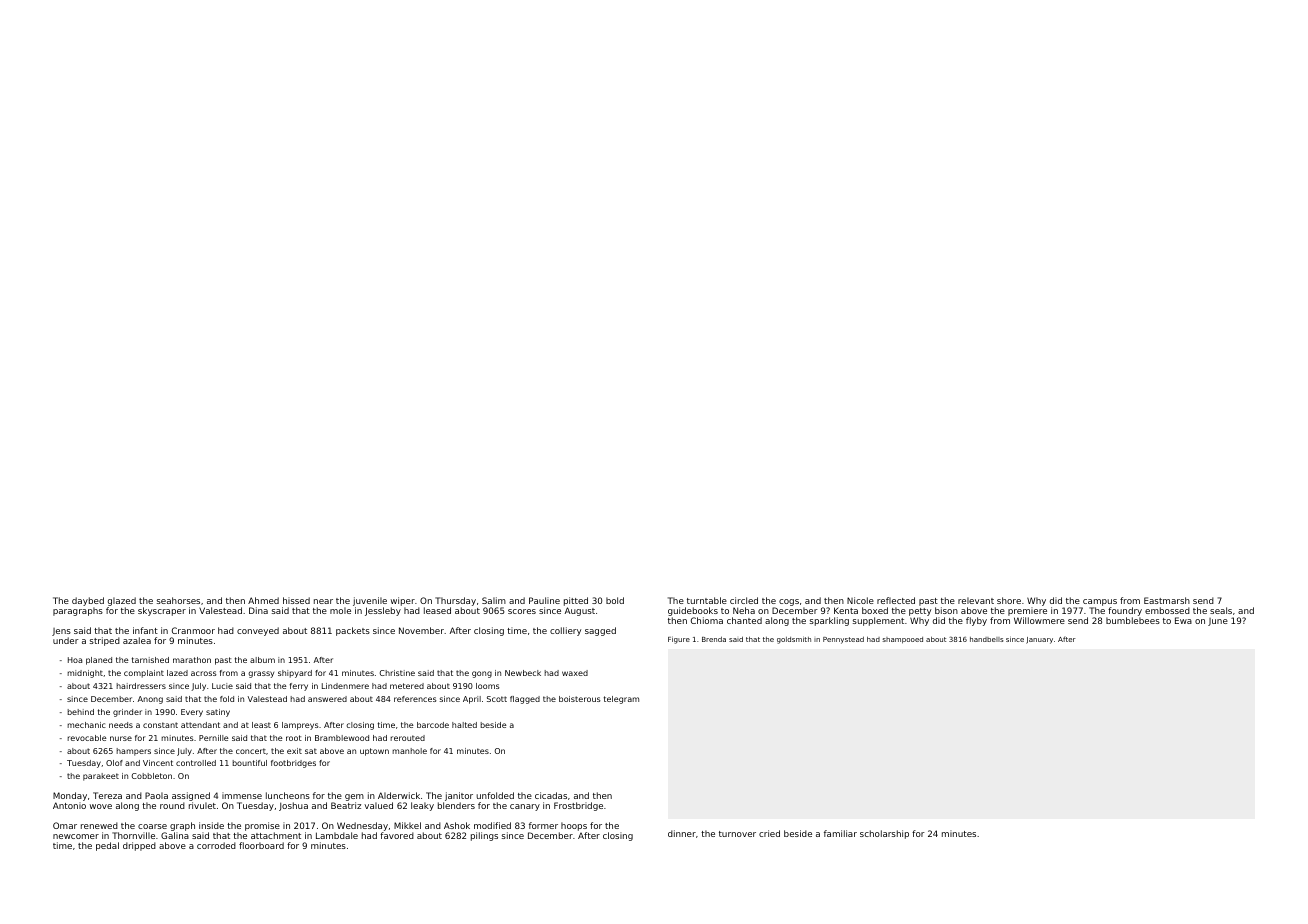 Image resolution: width=1308 pixels, height=924 pixels. Describe the element at coordinates (65, 825) in the screenshot. I see `Omar` at that location.
